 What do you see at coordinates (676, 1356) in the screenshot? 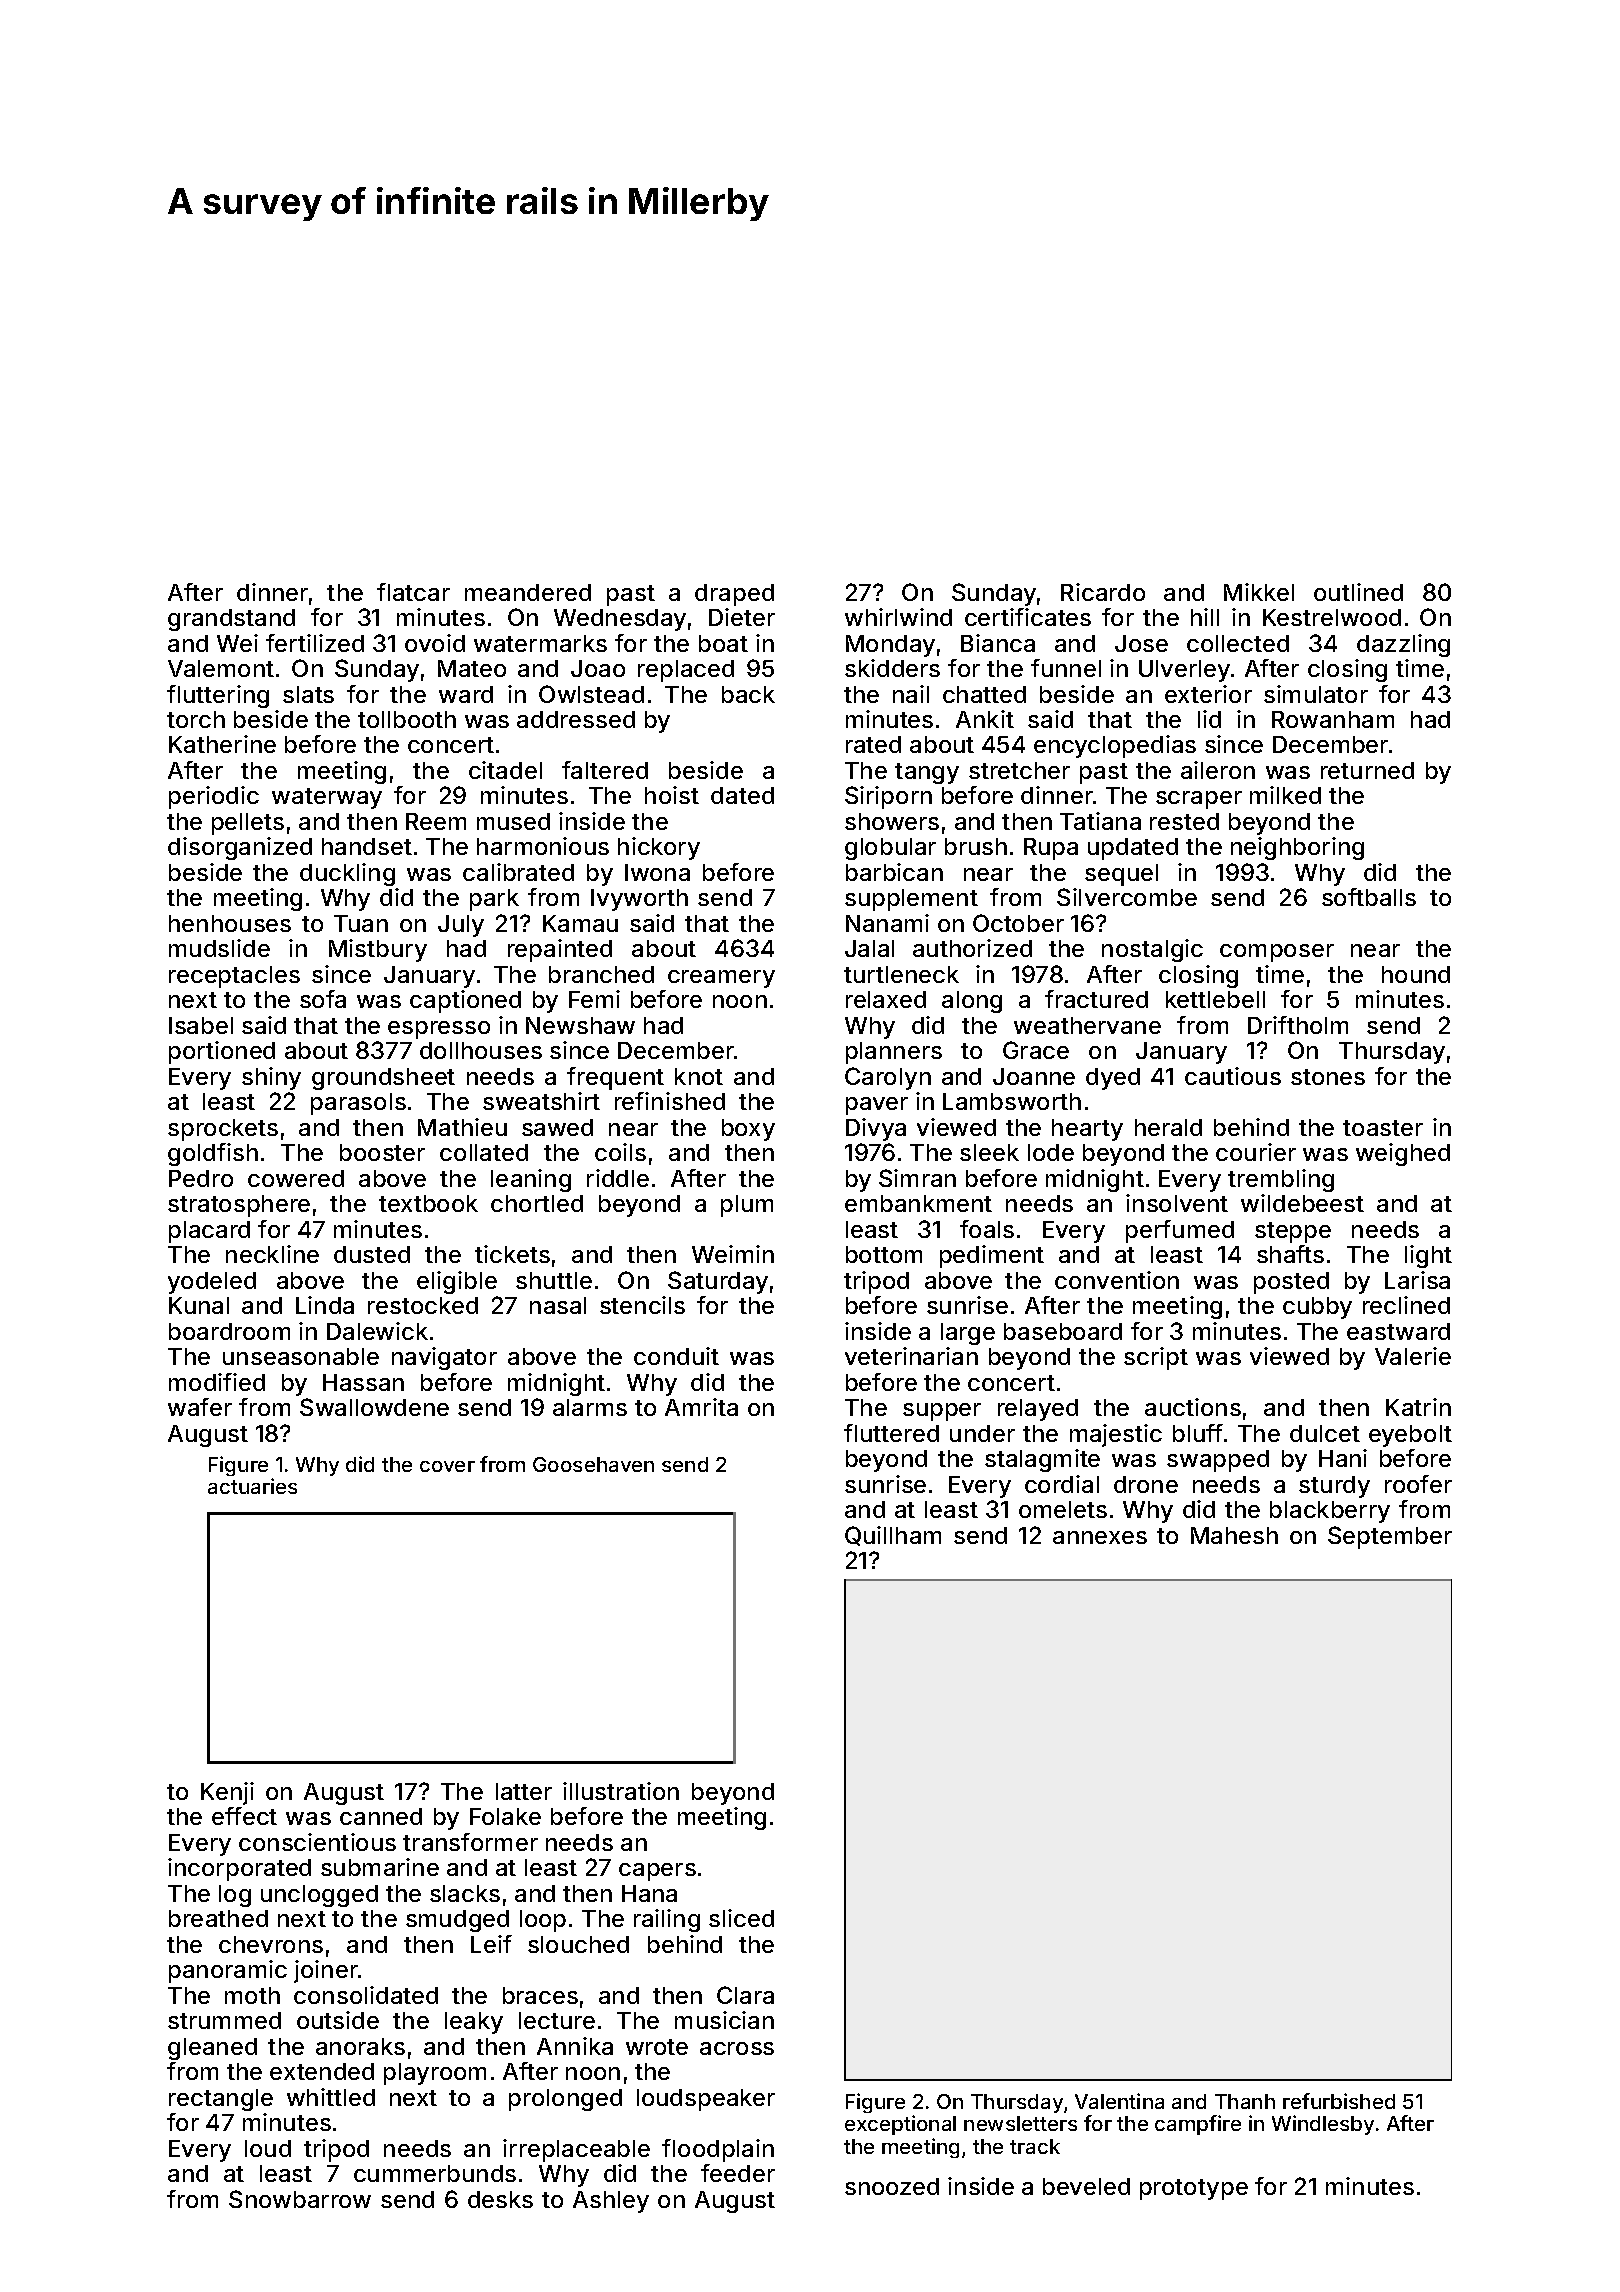
I see `conduit` at bounding box center [676, 1356].
